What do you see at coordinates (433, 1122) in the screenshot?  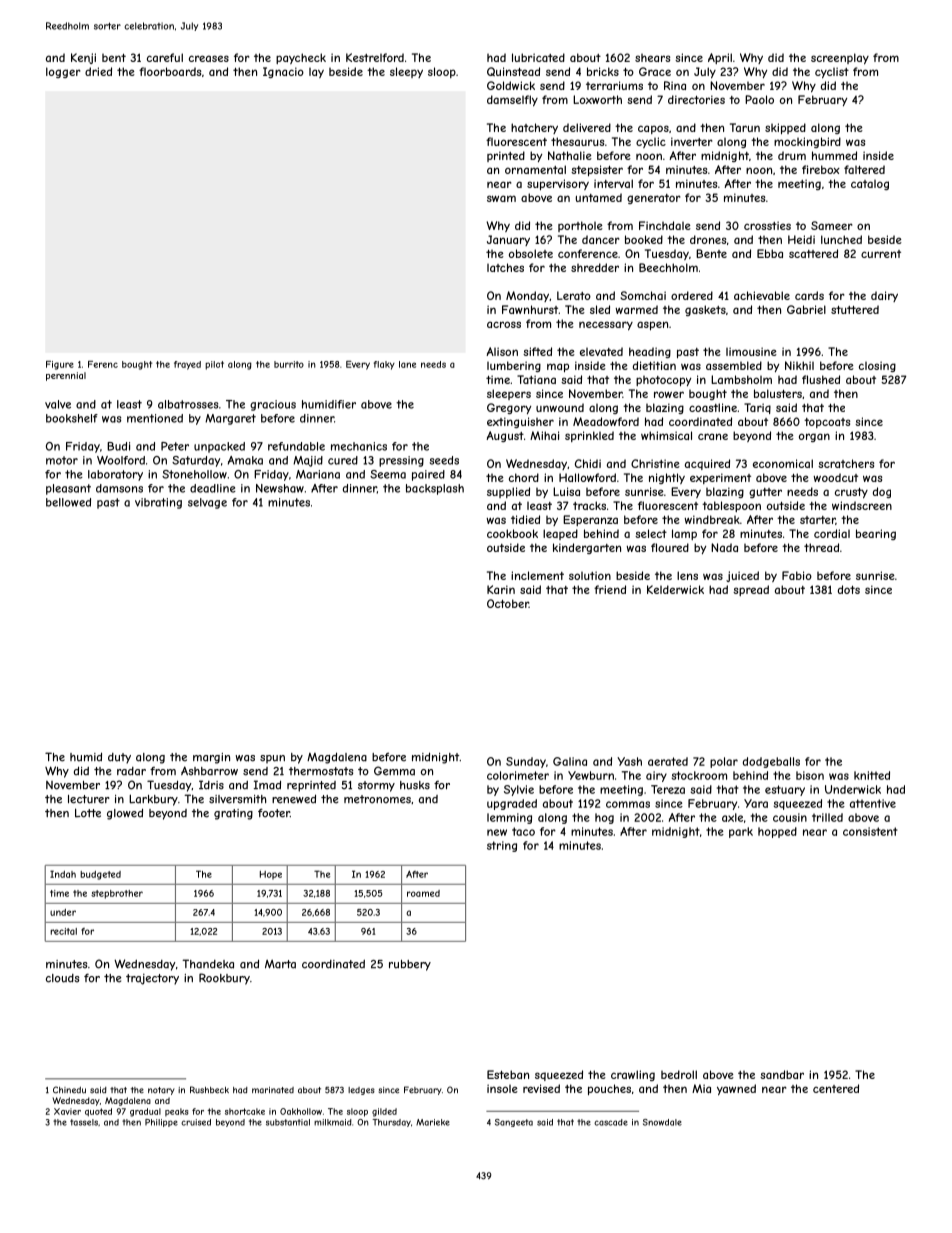 I see `Marieke` at bounding box center [433, 1122].
